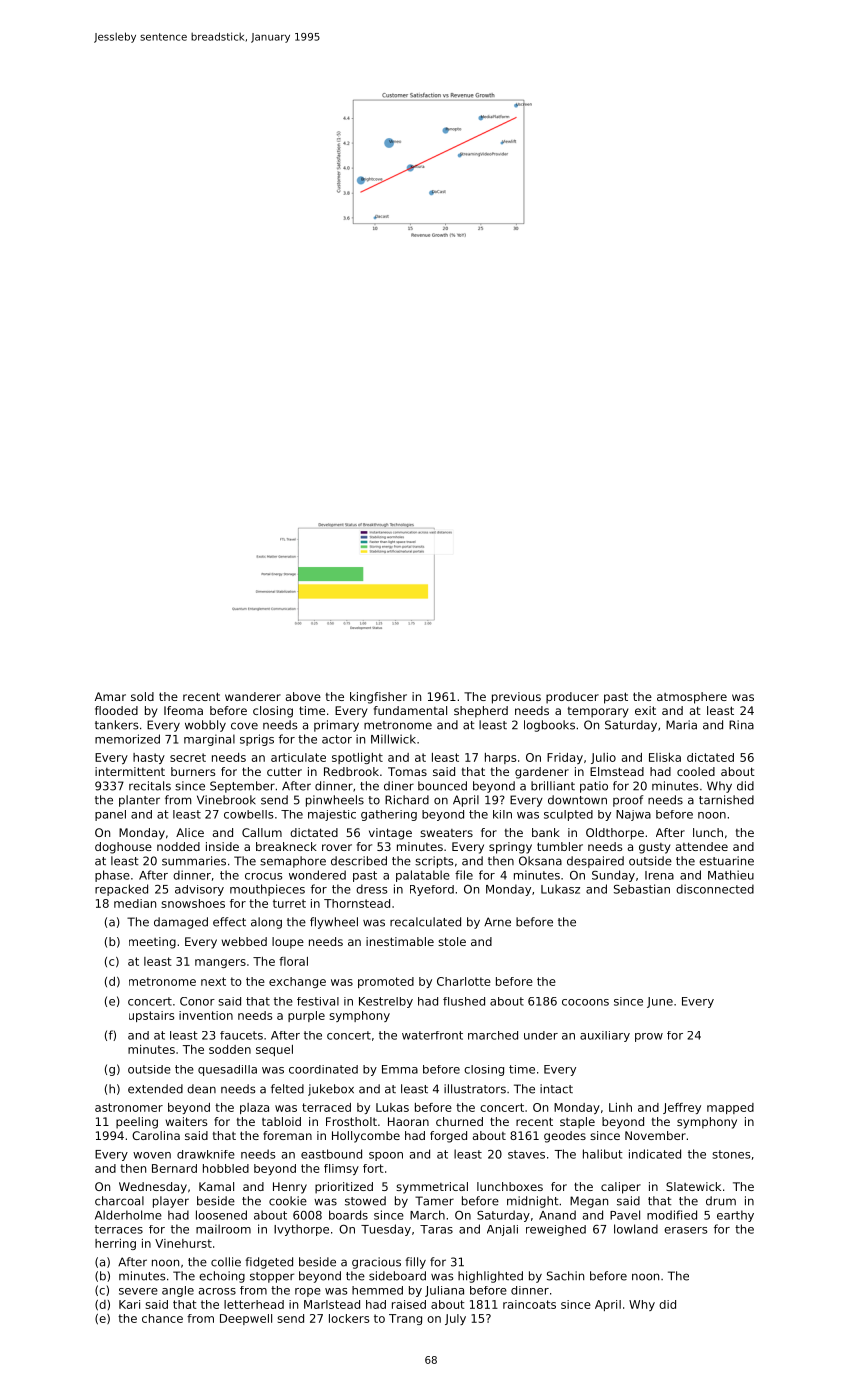 The width and height of the image is (849, 1400). What do you see at coordinates (142, 696) in the image?
I see `sold` at bounding box center [142, 696].
